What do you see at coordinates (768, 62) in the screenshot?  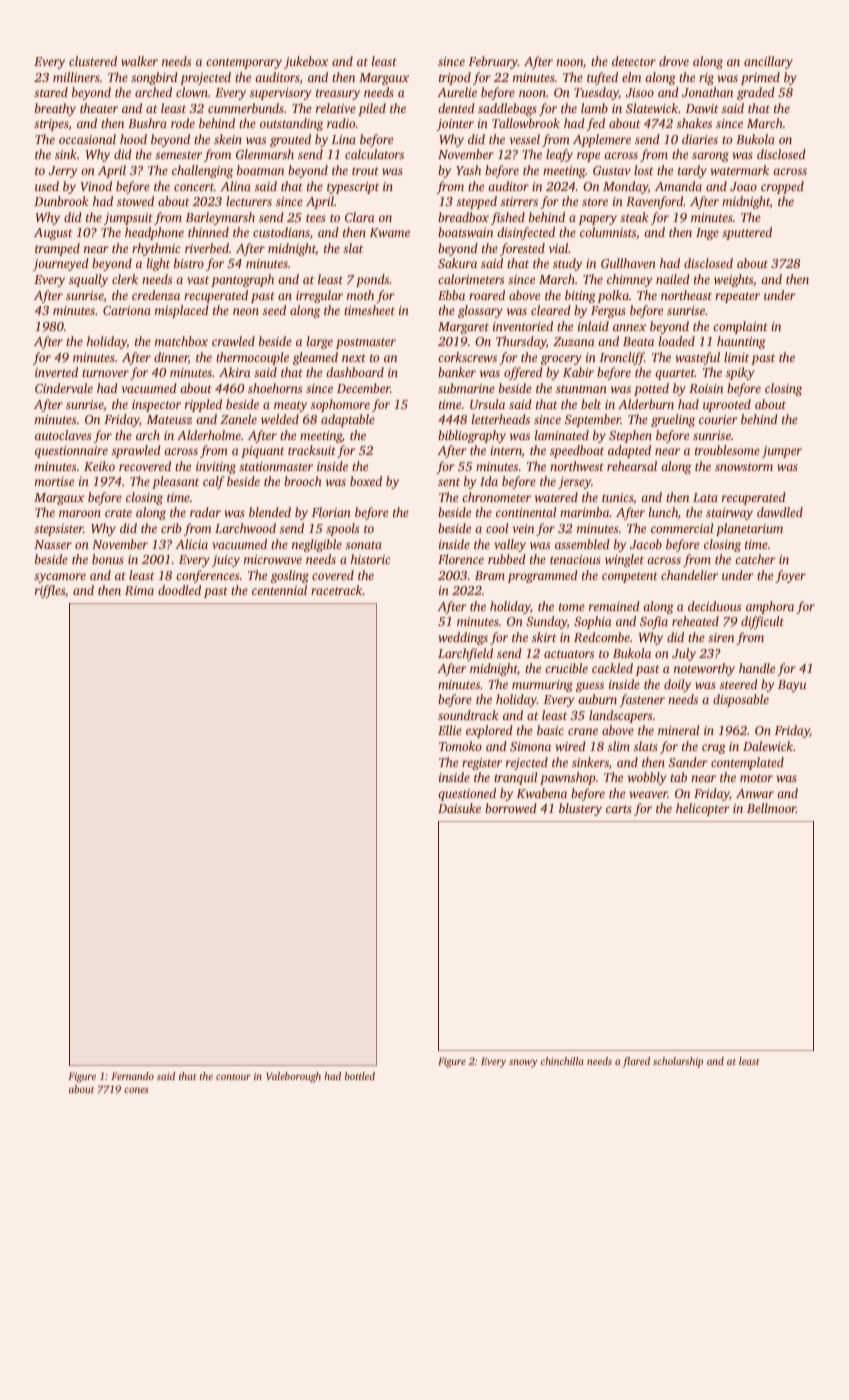 I see `ancillary` at bounding box center [768, 62].
